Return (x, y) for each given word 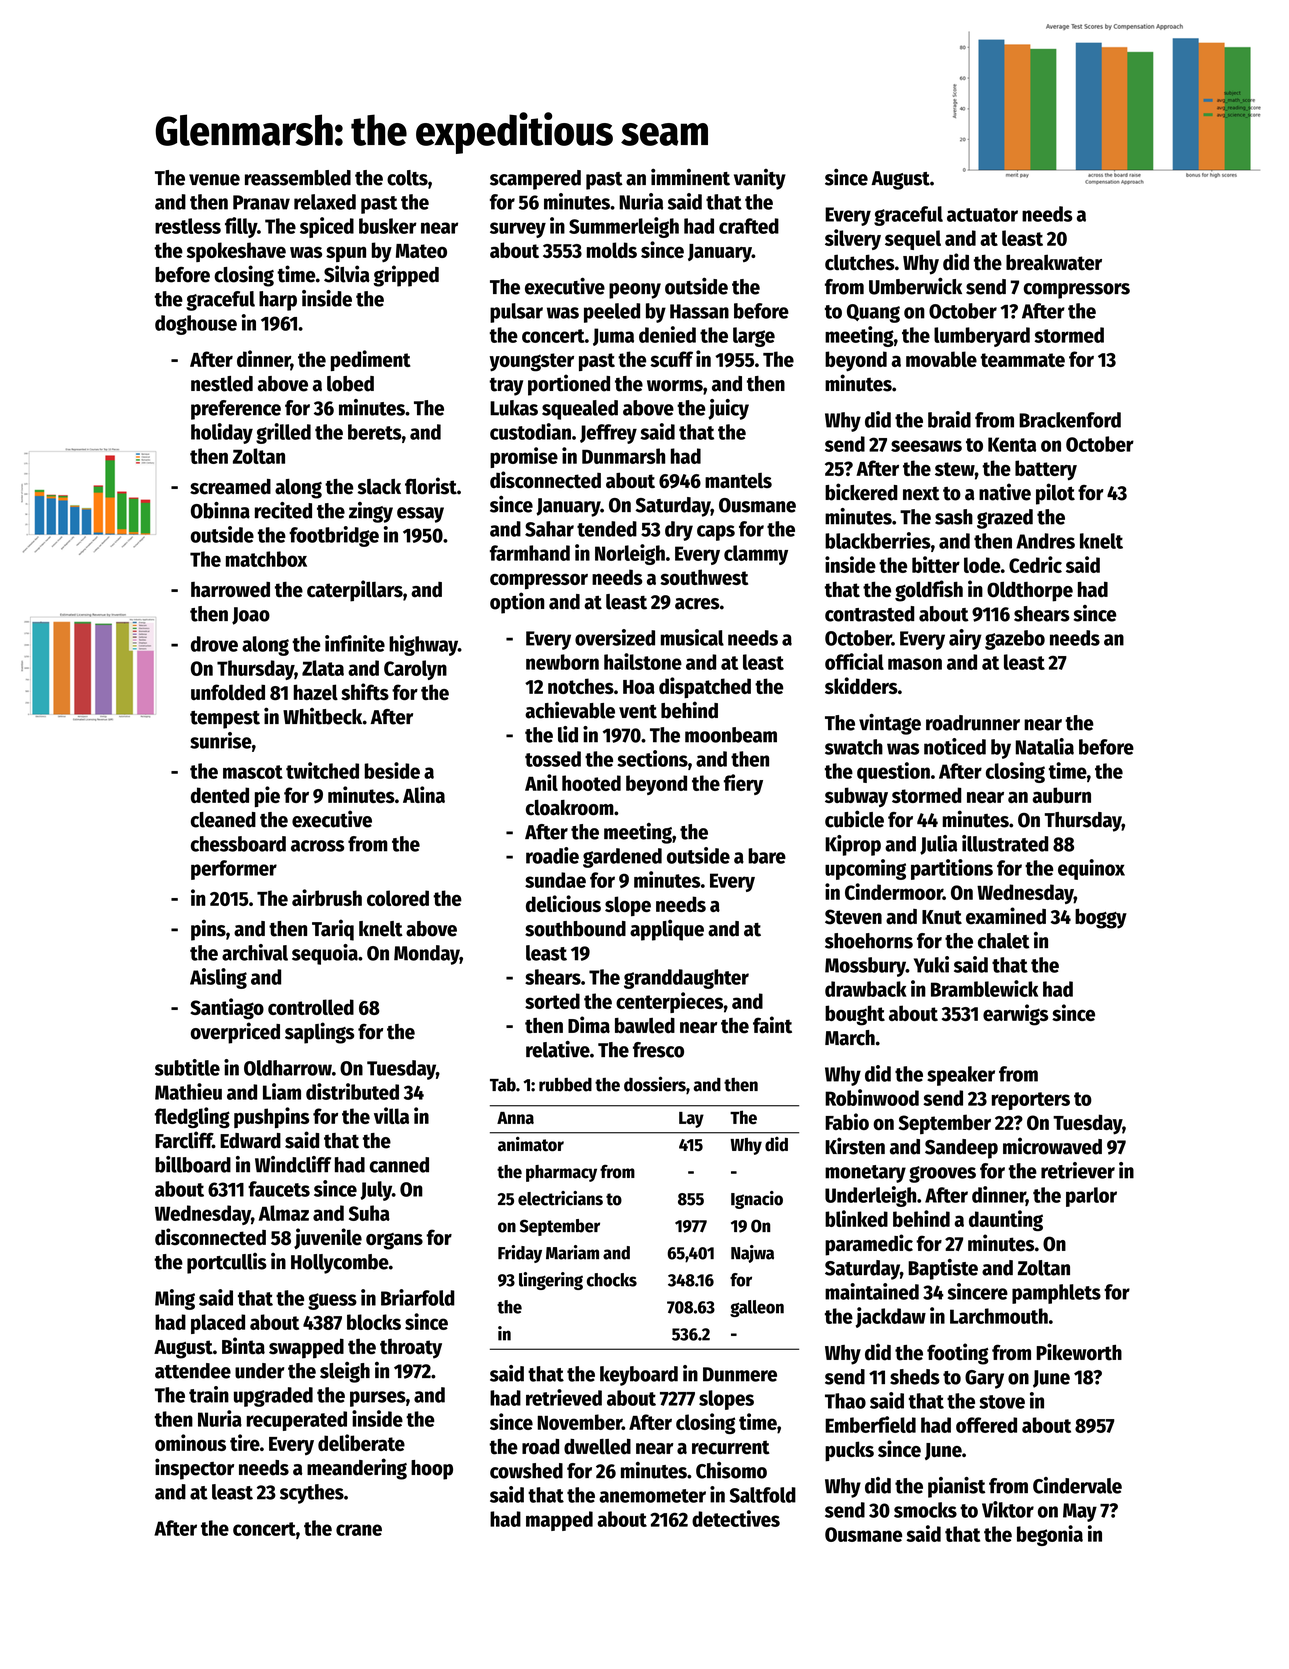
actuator (982, 215)
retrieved (564, 1397)
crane (359, 1530)
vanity (760, 179)
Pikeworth (1079, 1352)
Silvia (347, 274)
